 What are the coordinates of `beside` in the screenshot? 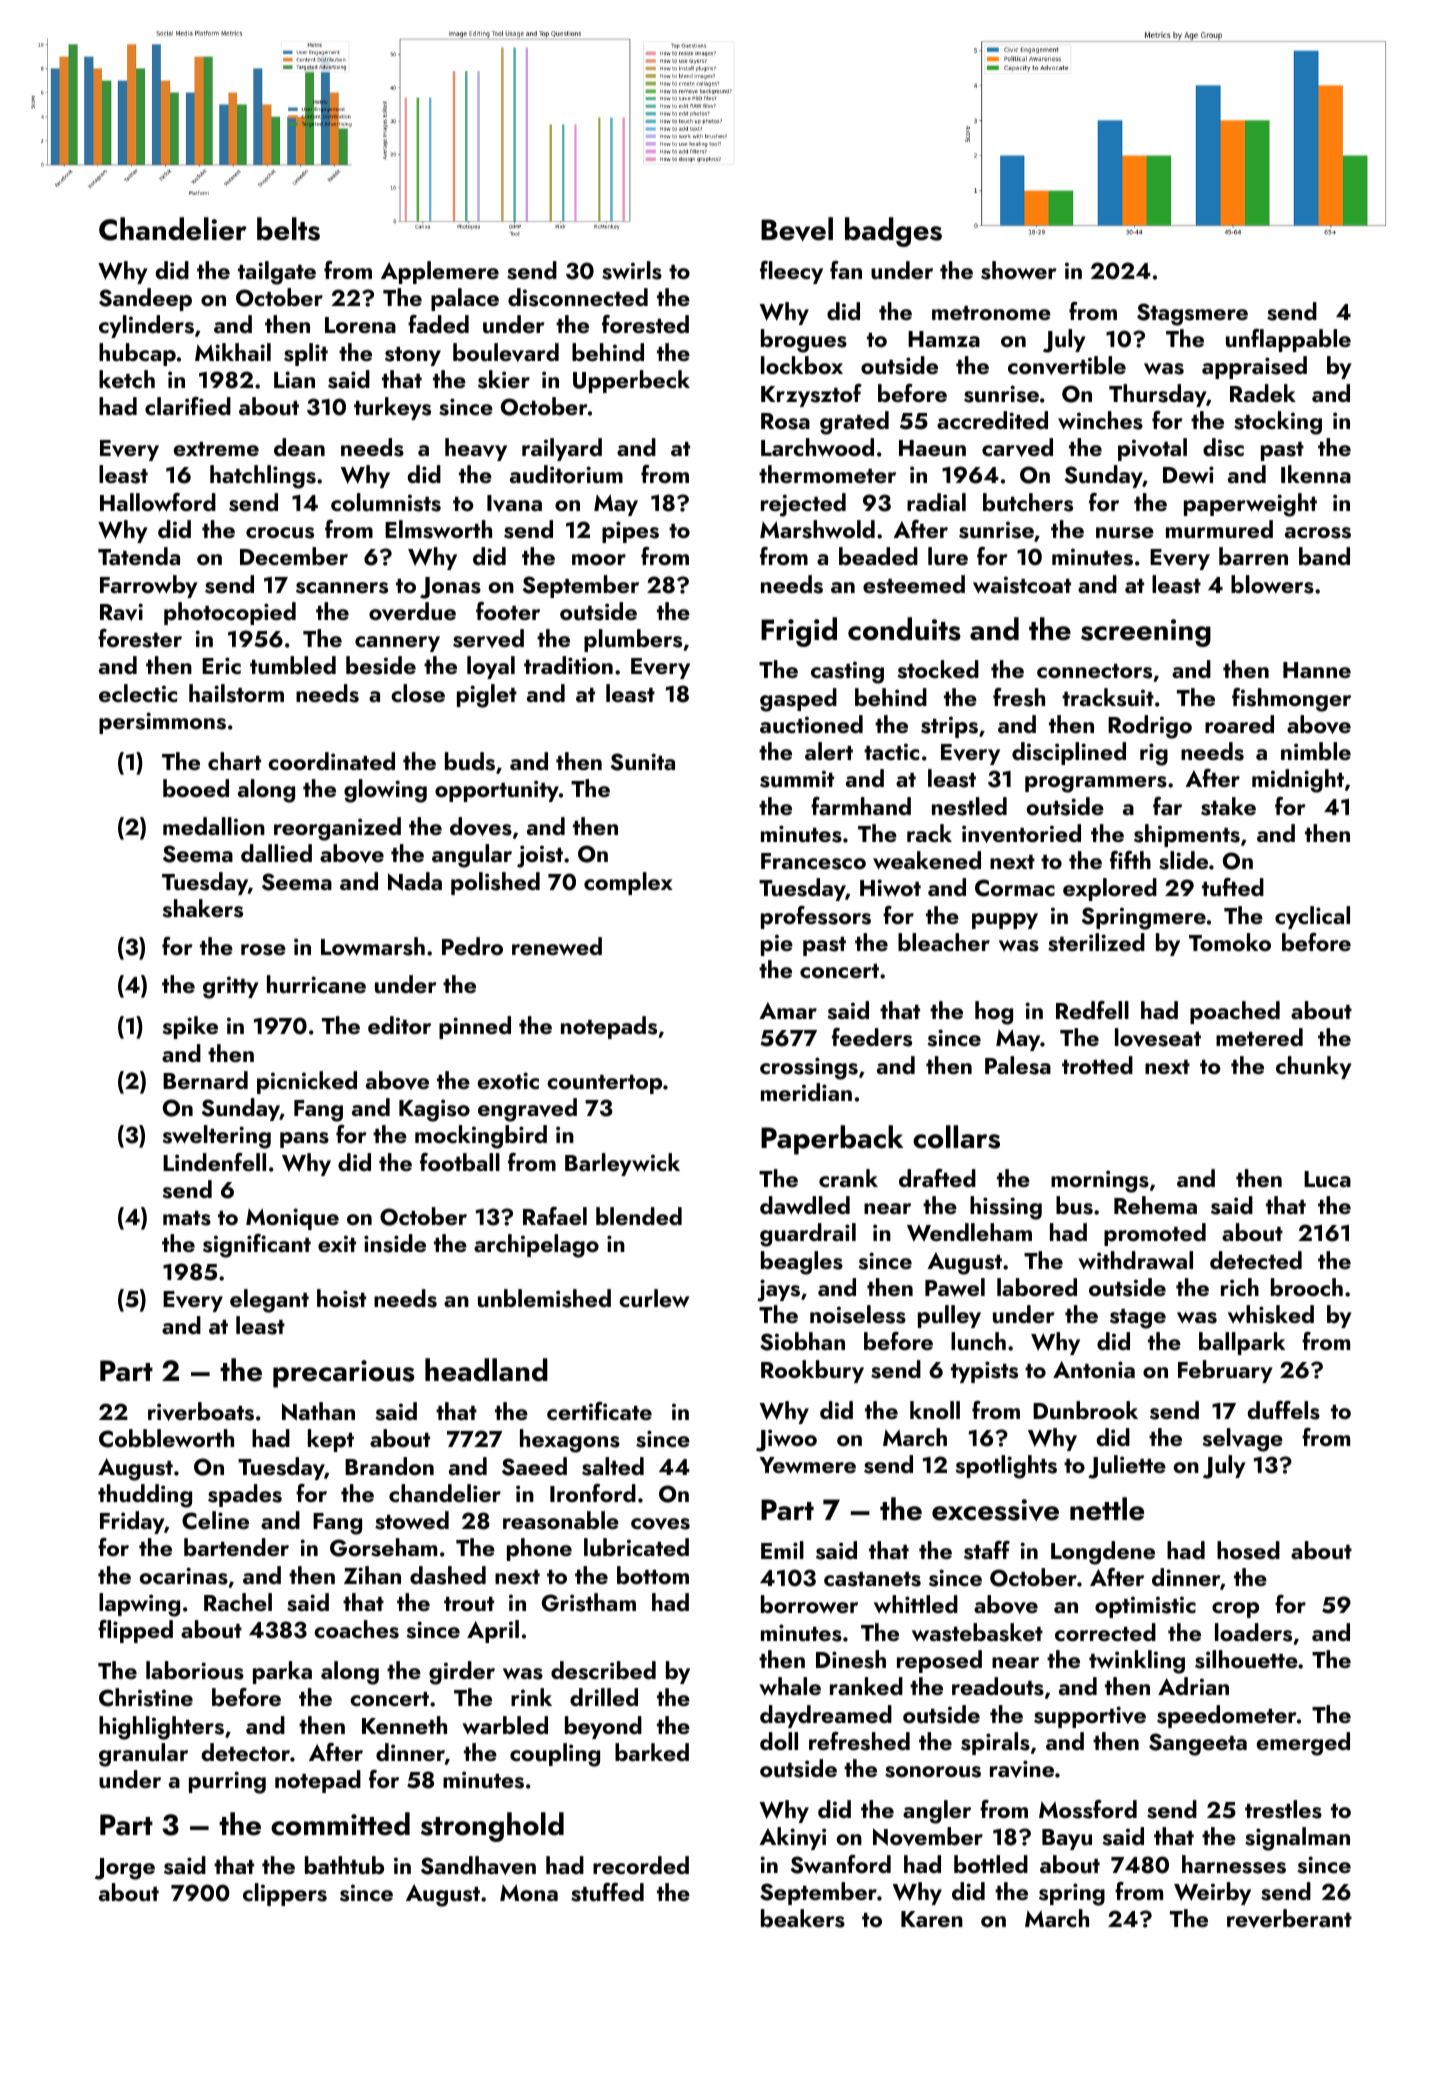 It's located at (381, 665).
